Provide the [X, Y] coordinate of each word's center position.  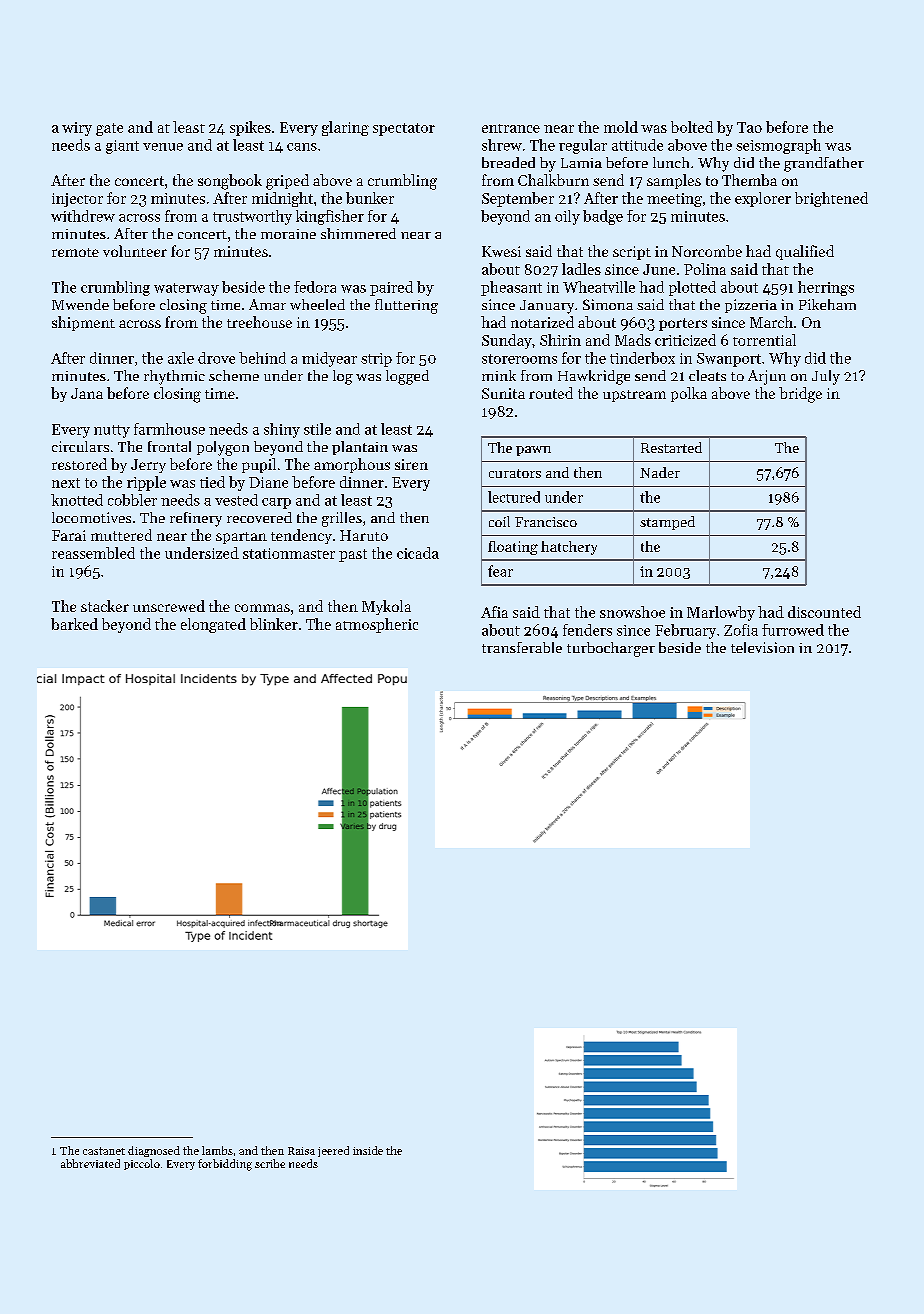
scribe [270, 1163]
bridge [800, 395]
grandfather [824, 164]
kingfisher [330, 217]
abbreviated [90, 1163]
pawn [533, 451]
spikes [250, 128]
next [66, 483]
